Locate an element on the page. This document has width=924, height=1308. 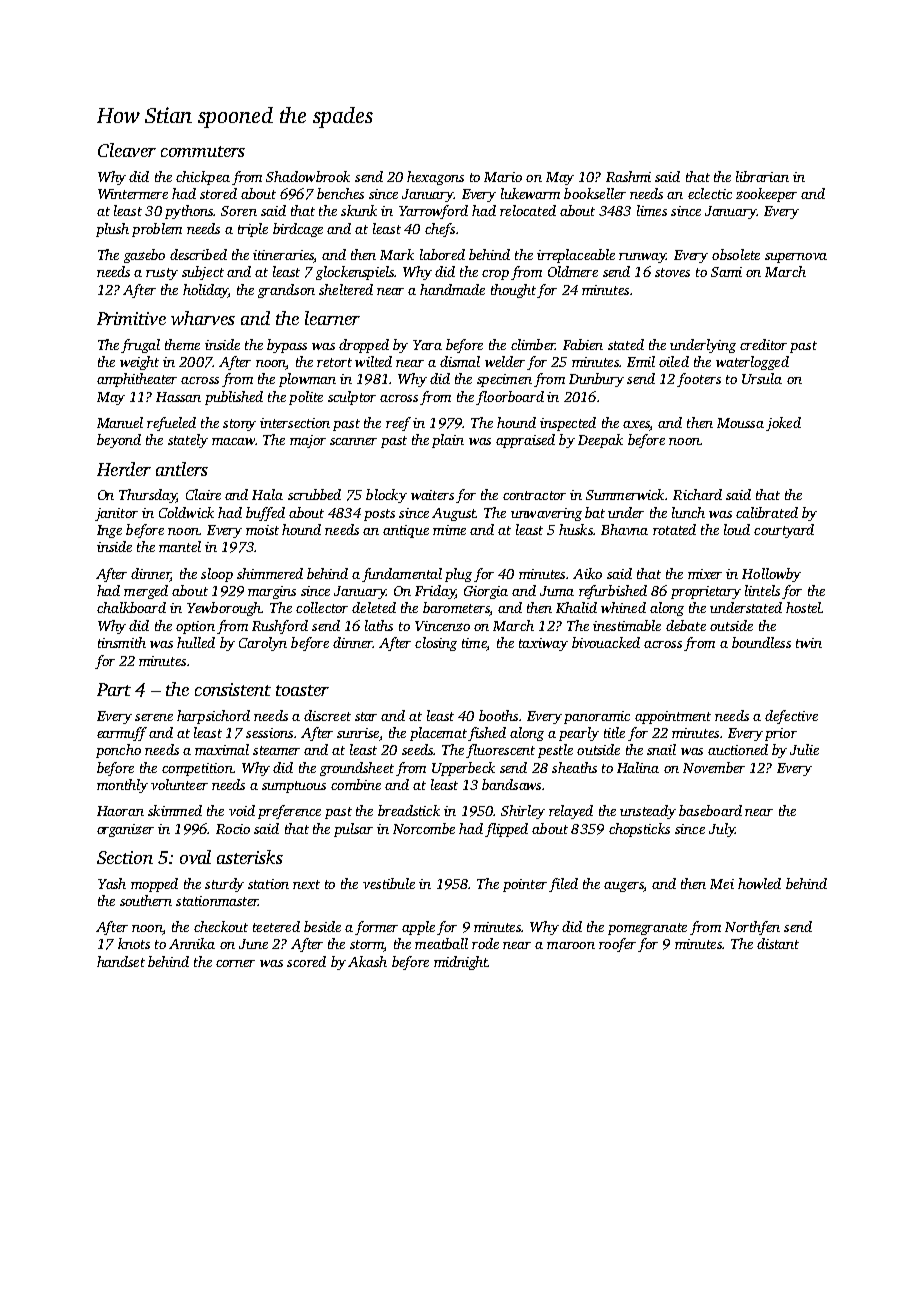
relocated is located at coordinates (528, 210).
